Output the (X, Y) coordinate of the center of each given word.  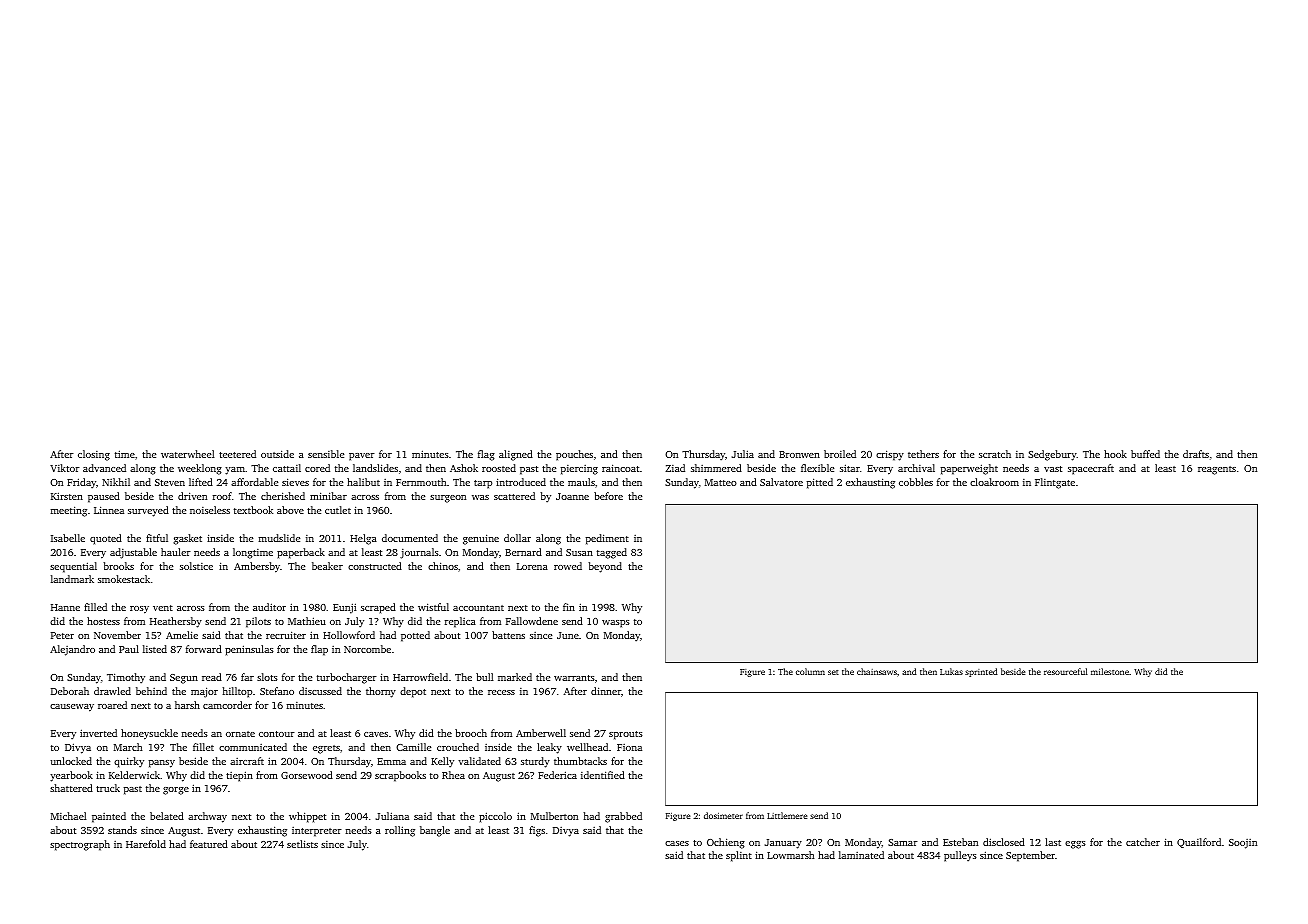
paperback (301, 553)
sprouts (626, 735)
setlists (302, 844)
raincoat (620, 468)
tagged (612, 553)
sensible (326, 454)
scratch (995, 454)
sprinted (981, 672)
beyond (605, 567)
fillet (203, 747)
